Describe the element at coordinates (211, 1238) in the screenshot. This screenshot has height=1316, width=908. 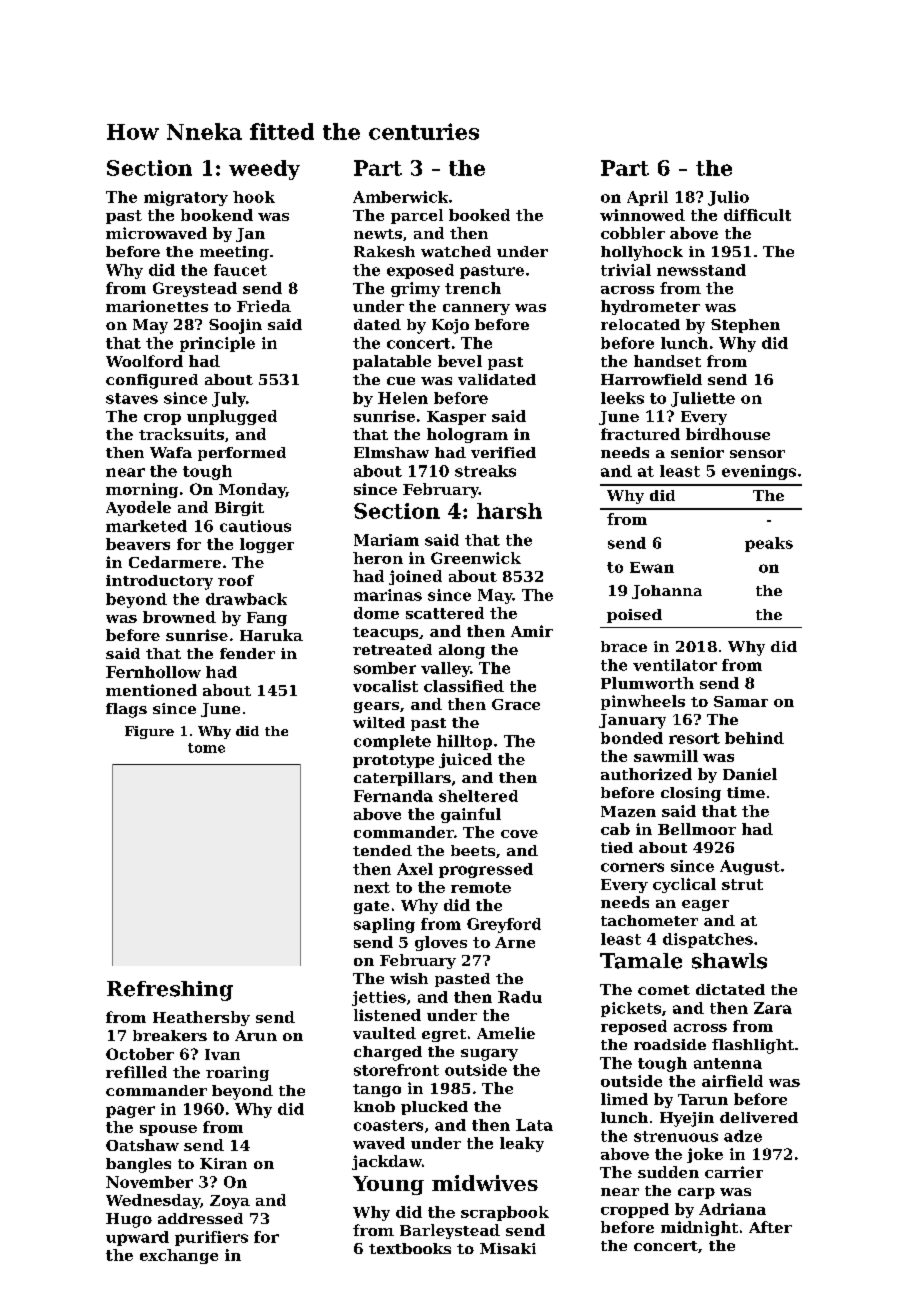
I see `purifiers` at that location.
